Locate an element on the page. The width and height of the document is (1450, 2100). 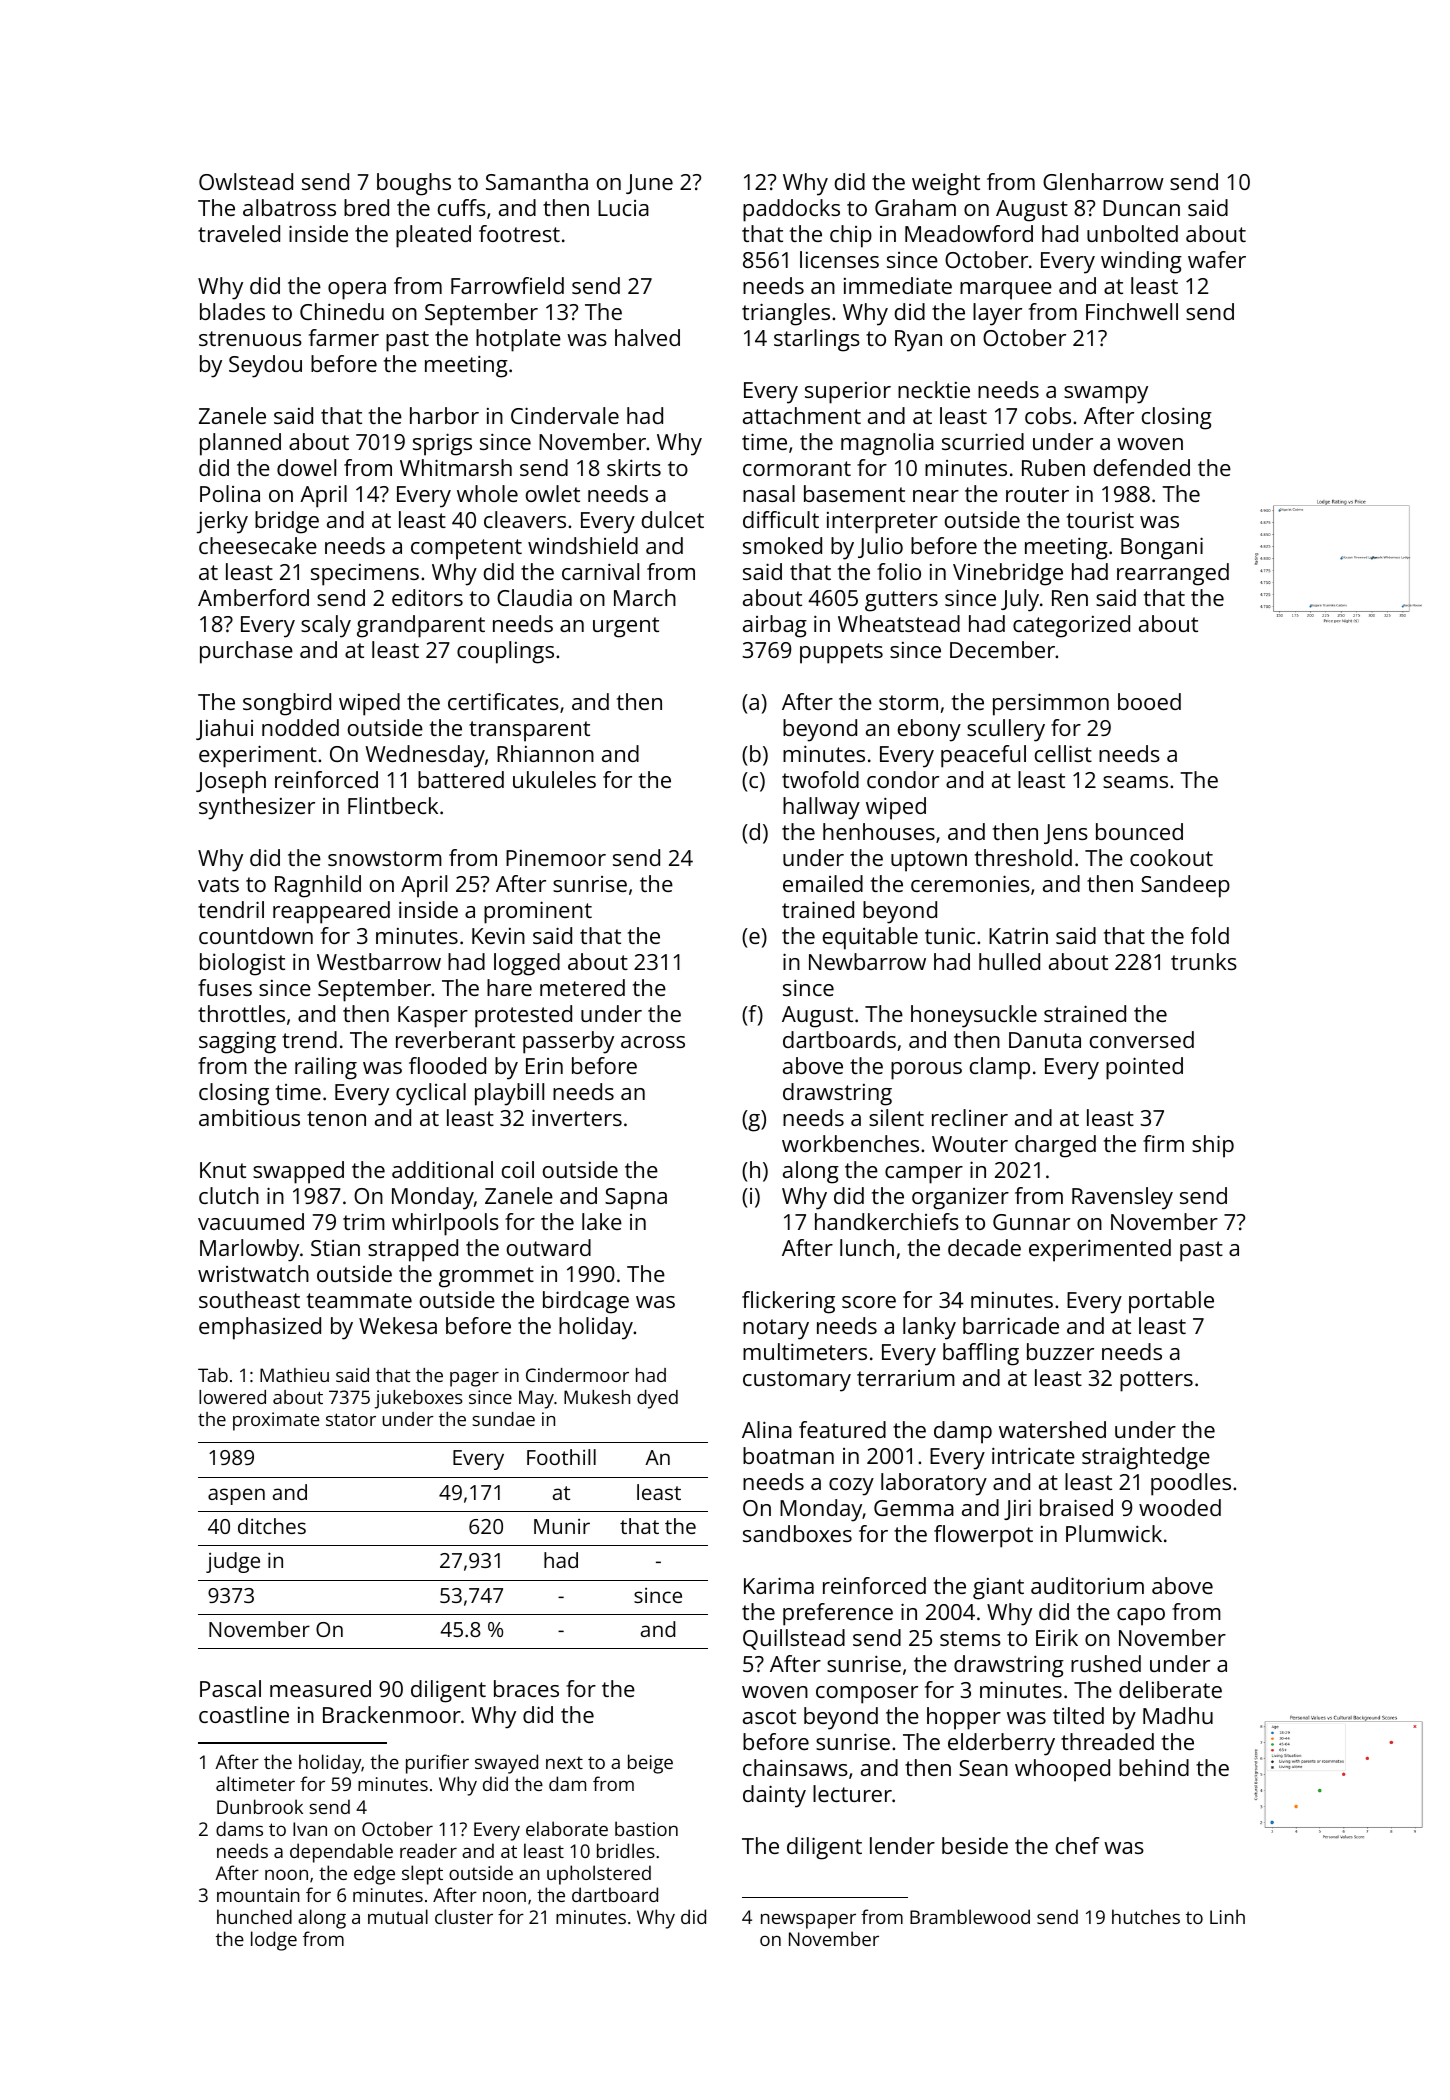
Owlstead is located at coordinates (246, 181).
